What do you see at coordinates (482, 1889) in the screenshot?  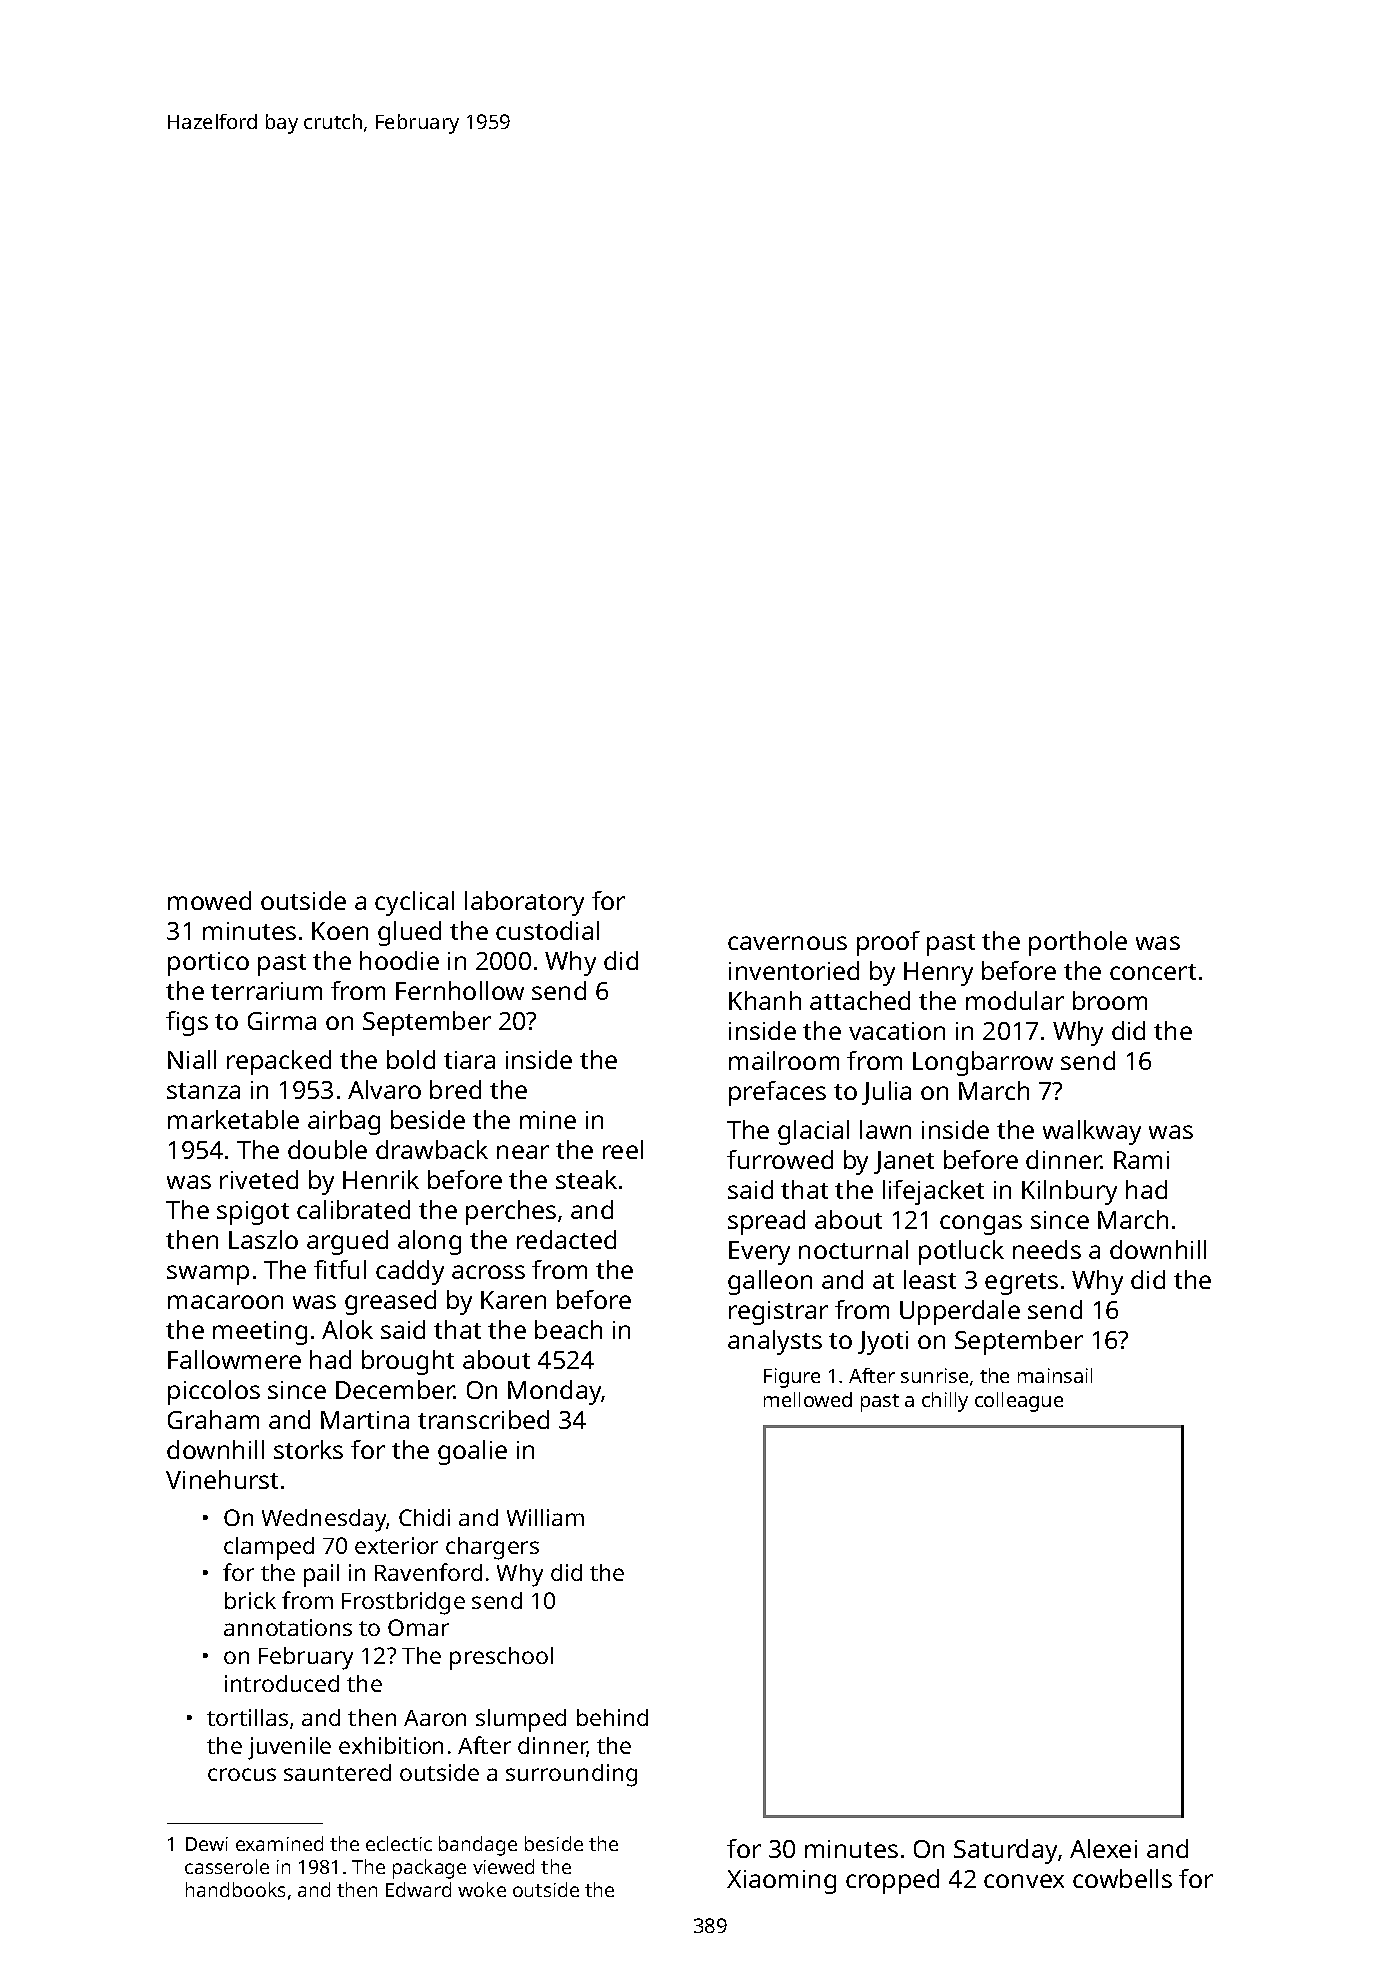 I see `woke` at bounding box center [482, 1889].
